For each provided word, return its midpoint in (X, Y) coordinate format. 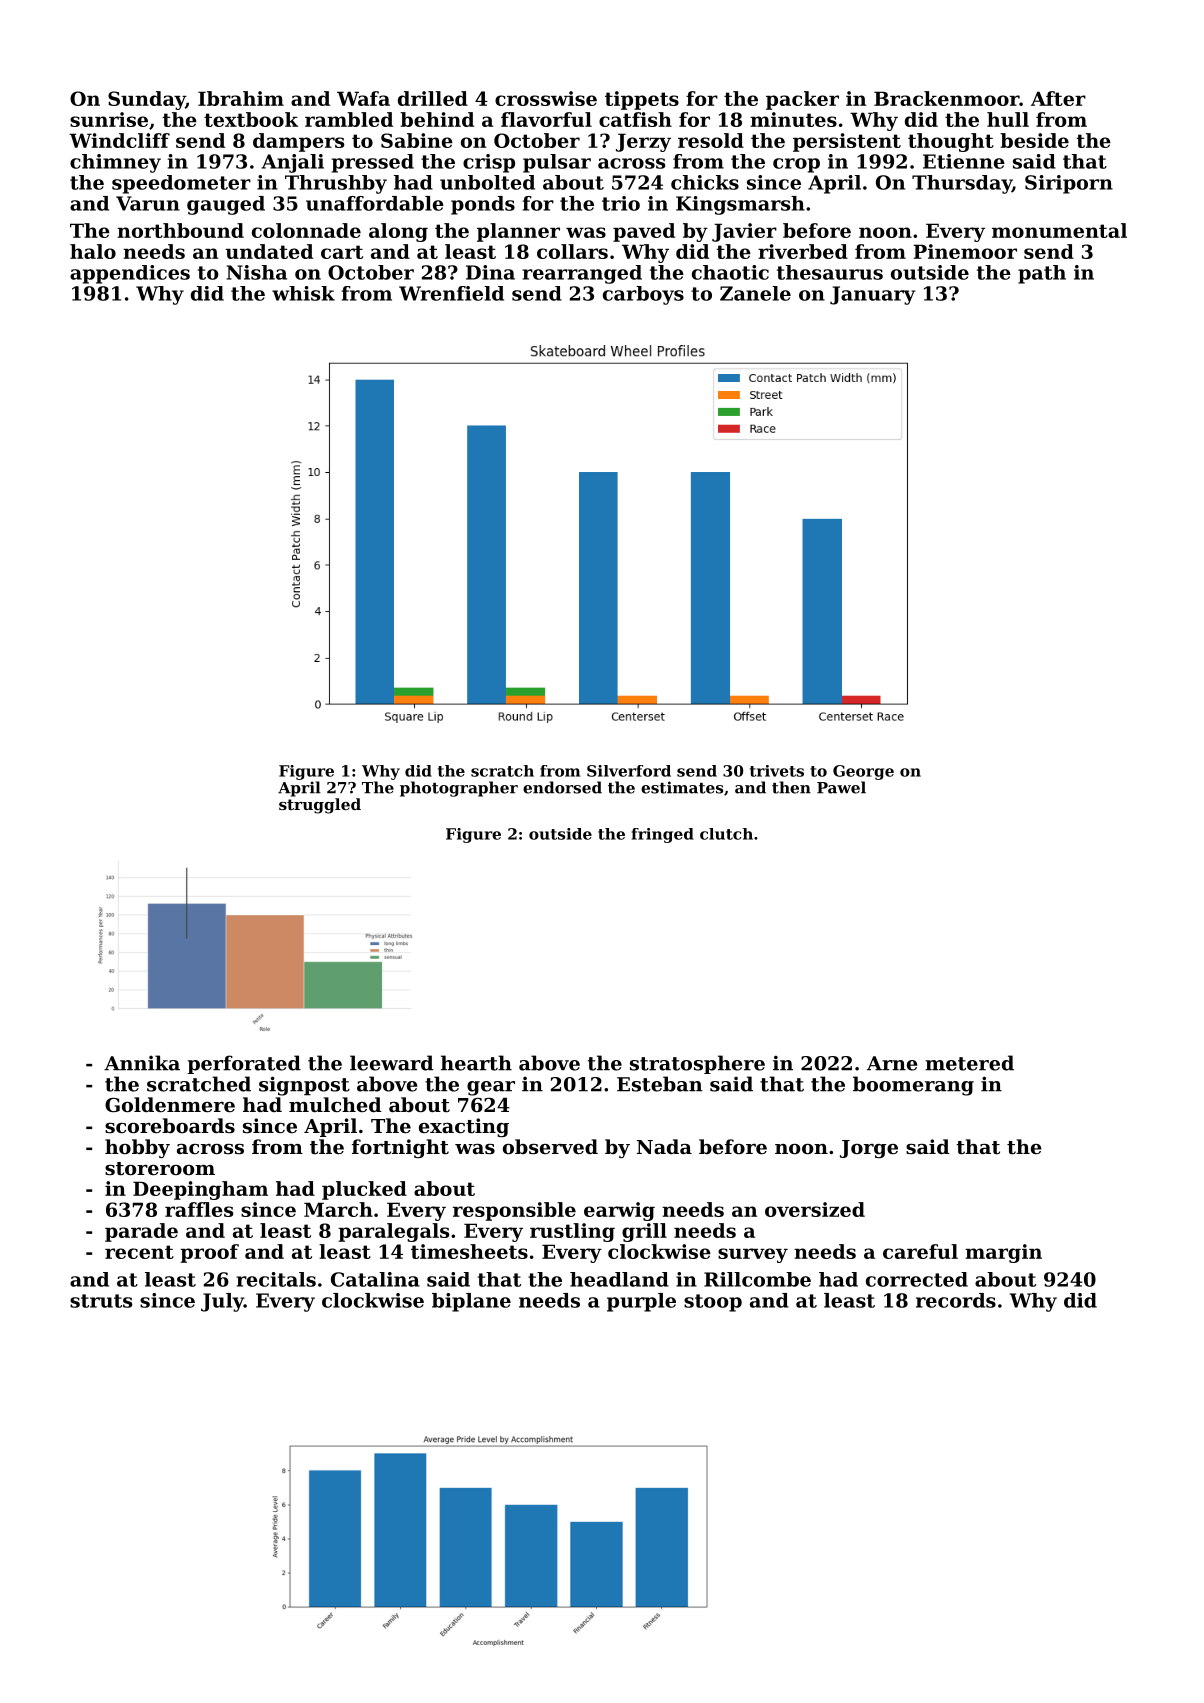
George (863, 772)
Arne (892, 1063)
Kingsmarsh (740, 205)
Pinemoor (965, 251)
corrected (917, 1279)
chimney (115, 163)
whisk (303, 293)
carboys (643, 295)
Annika (142, 1063)
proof (209, 1253)
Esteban (660, 1084)
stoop (713, 1303)
